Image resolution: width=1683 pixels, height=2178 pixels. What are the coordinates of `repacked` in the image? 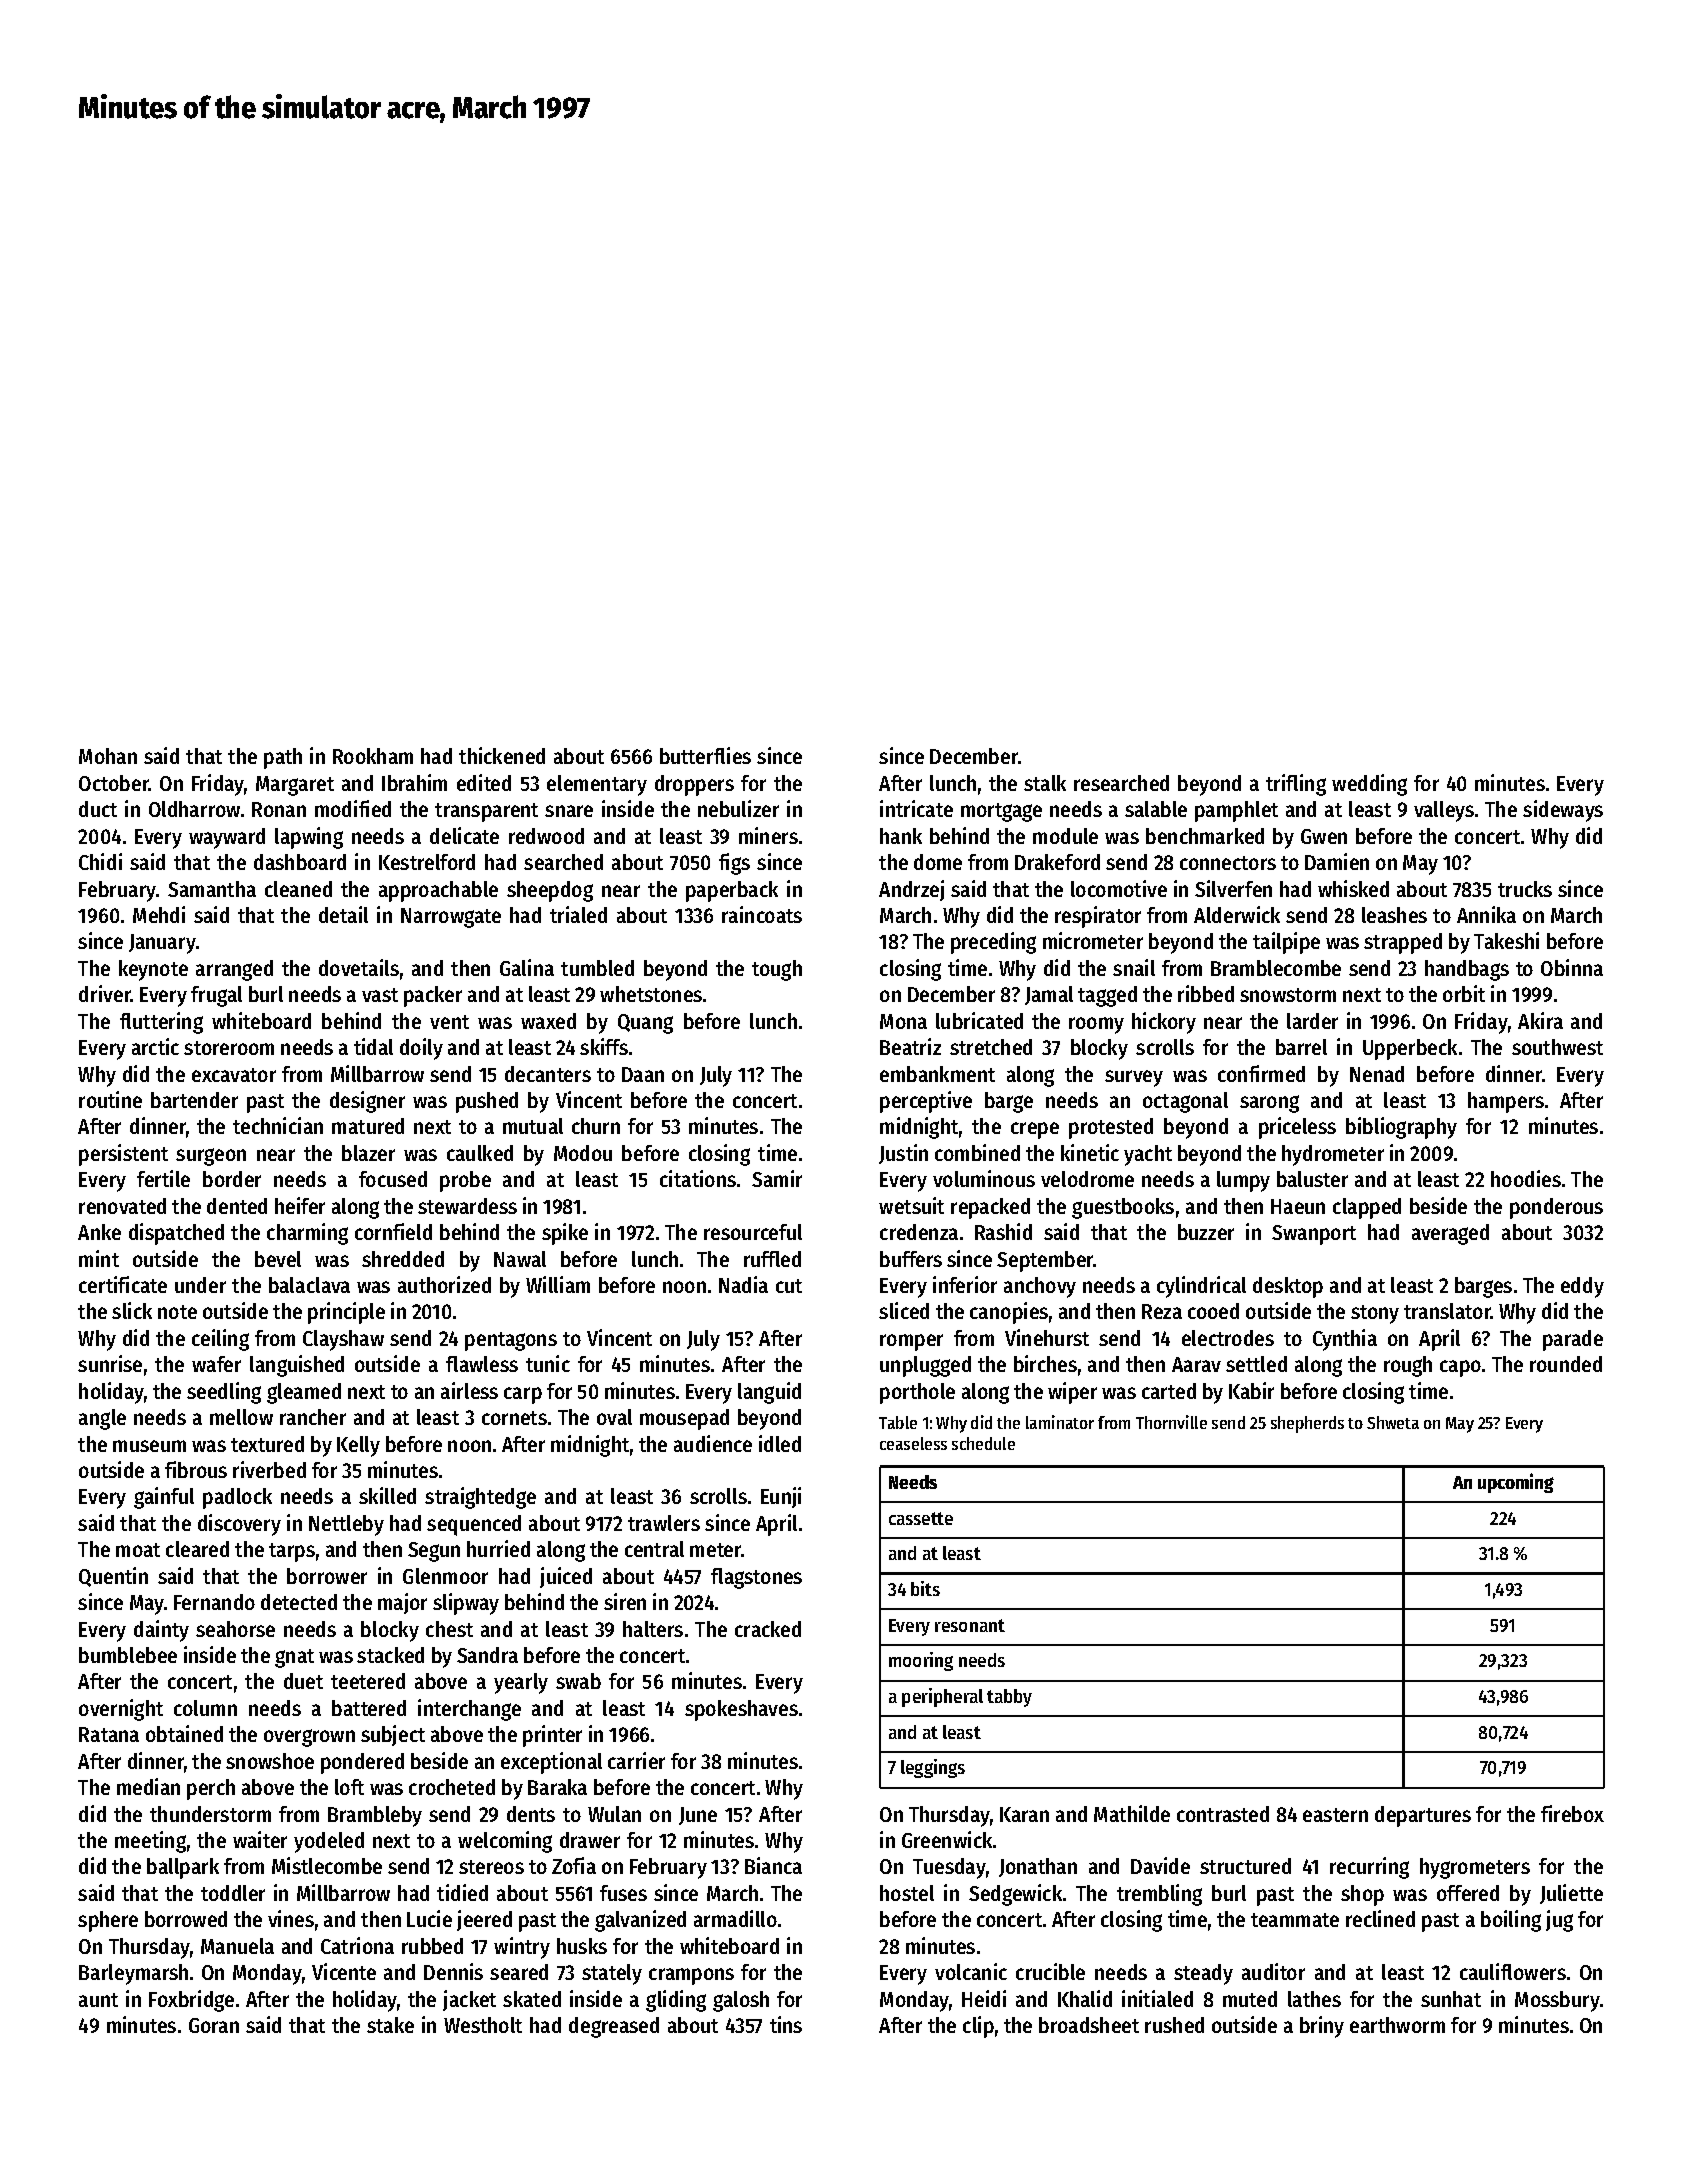 It's located at (990, 1208).
